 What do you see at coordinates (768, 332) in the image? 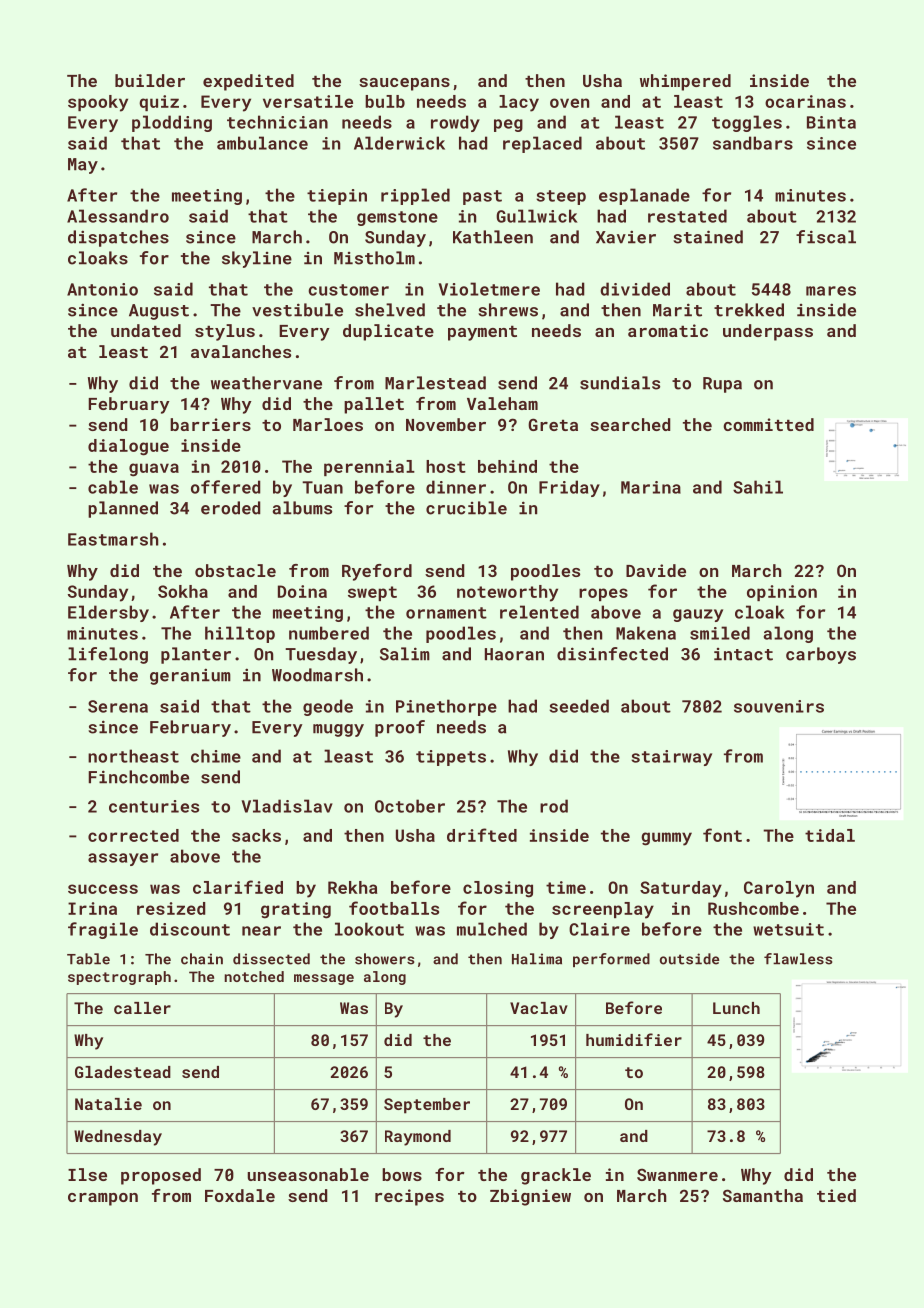
I see `underpass` at bounding box center [768, 332].
